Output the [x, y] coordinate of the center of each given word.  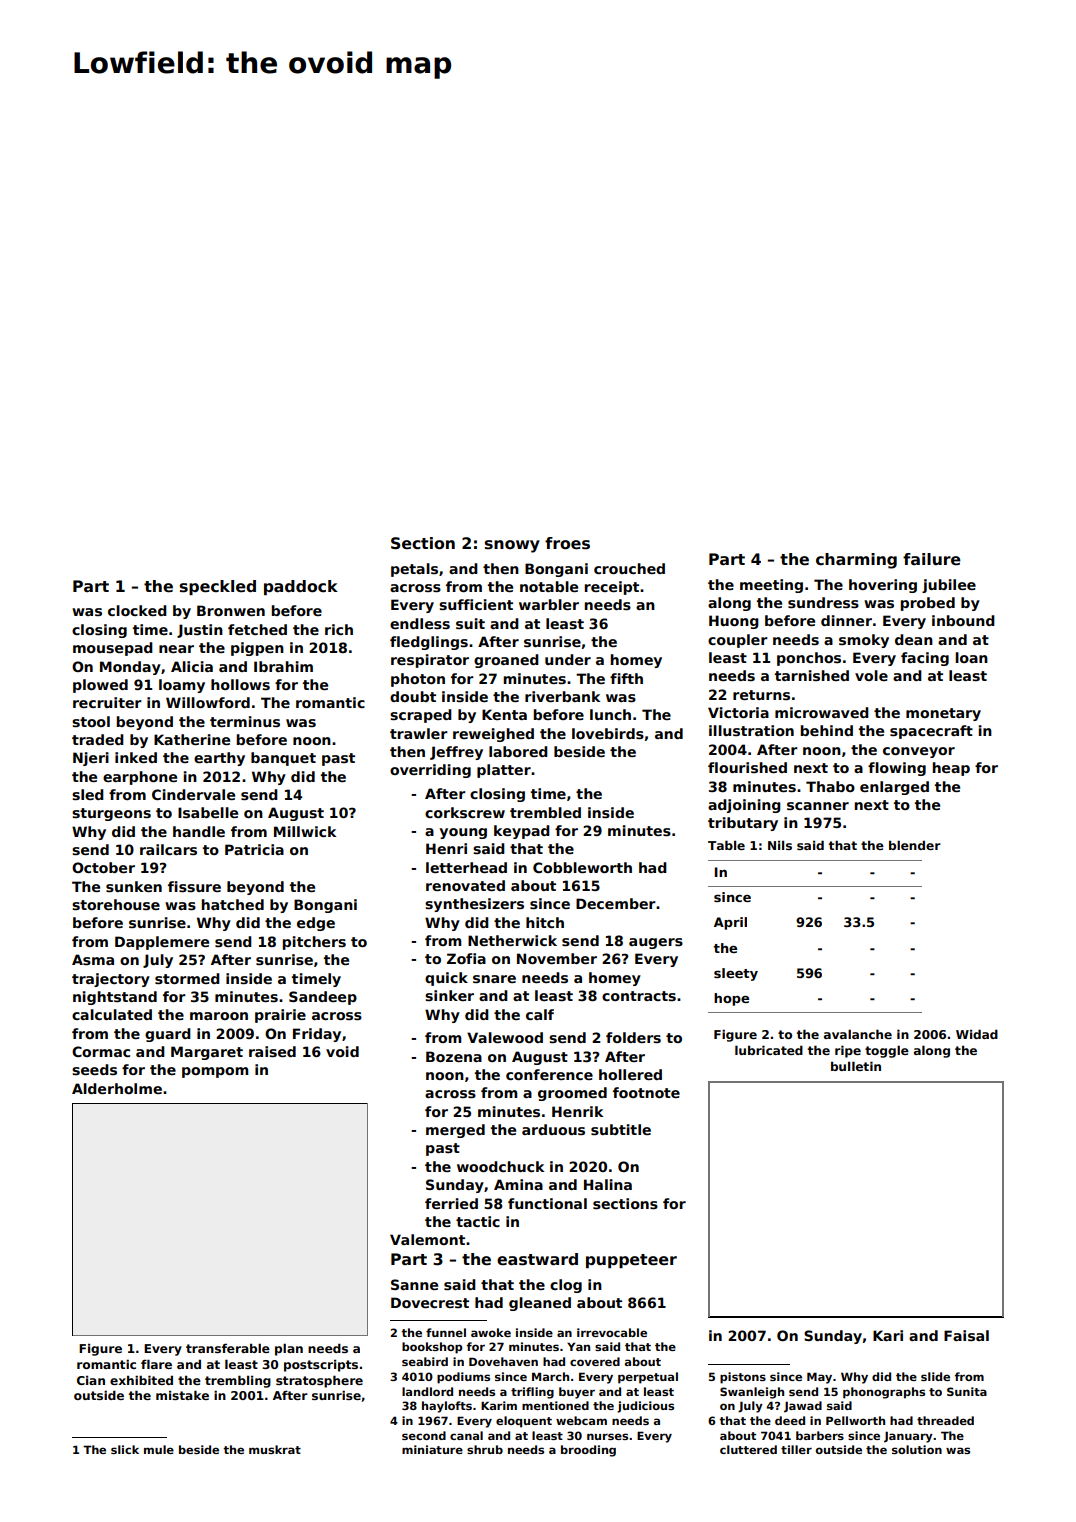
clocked [137, 610]
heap [951, 769]
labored [518, 751]
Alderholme [117, 1088]
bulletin [856, 1066]
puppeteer [631, 1261]
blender [915, 845]
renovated [465, 885]
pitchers [314, 943]
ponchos [809, 659]
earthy [219, 759]
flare [156, 1364]
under [568, 659]
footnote [646, 1092]
